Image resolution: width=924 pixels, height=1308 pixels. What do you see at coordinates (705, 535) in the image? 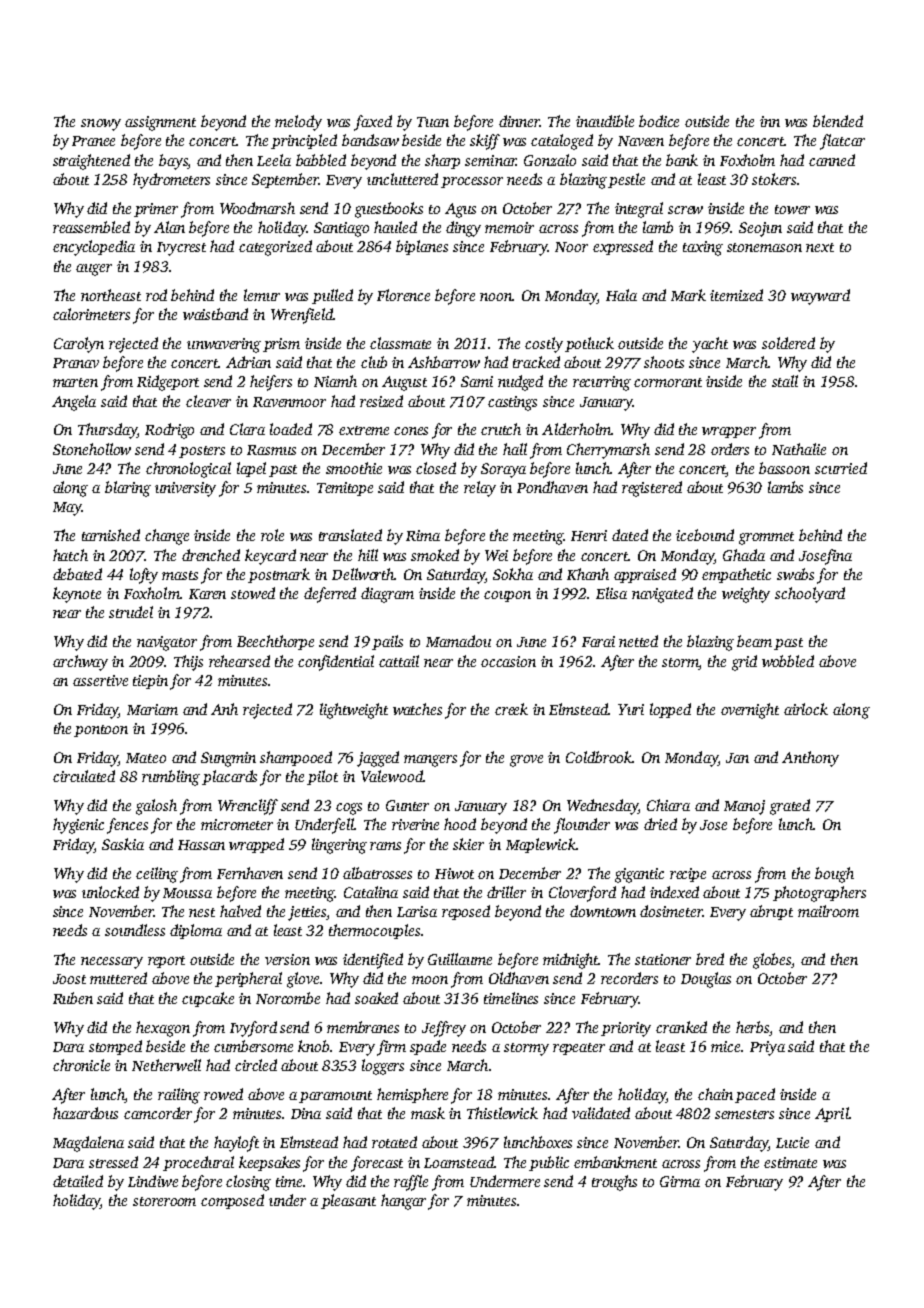
I see `icebound` at bounding box center [705, 535].
